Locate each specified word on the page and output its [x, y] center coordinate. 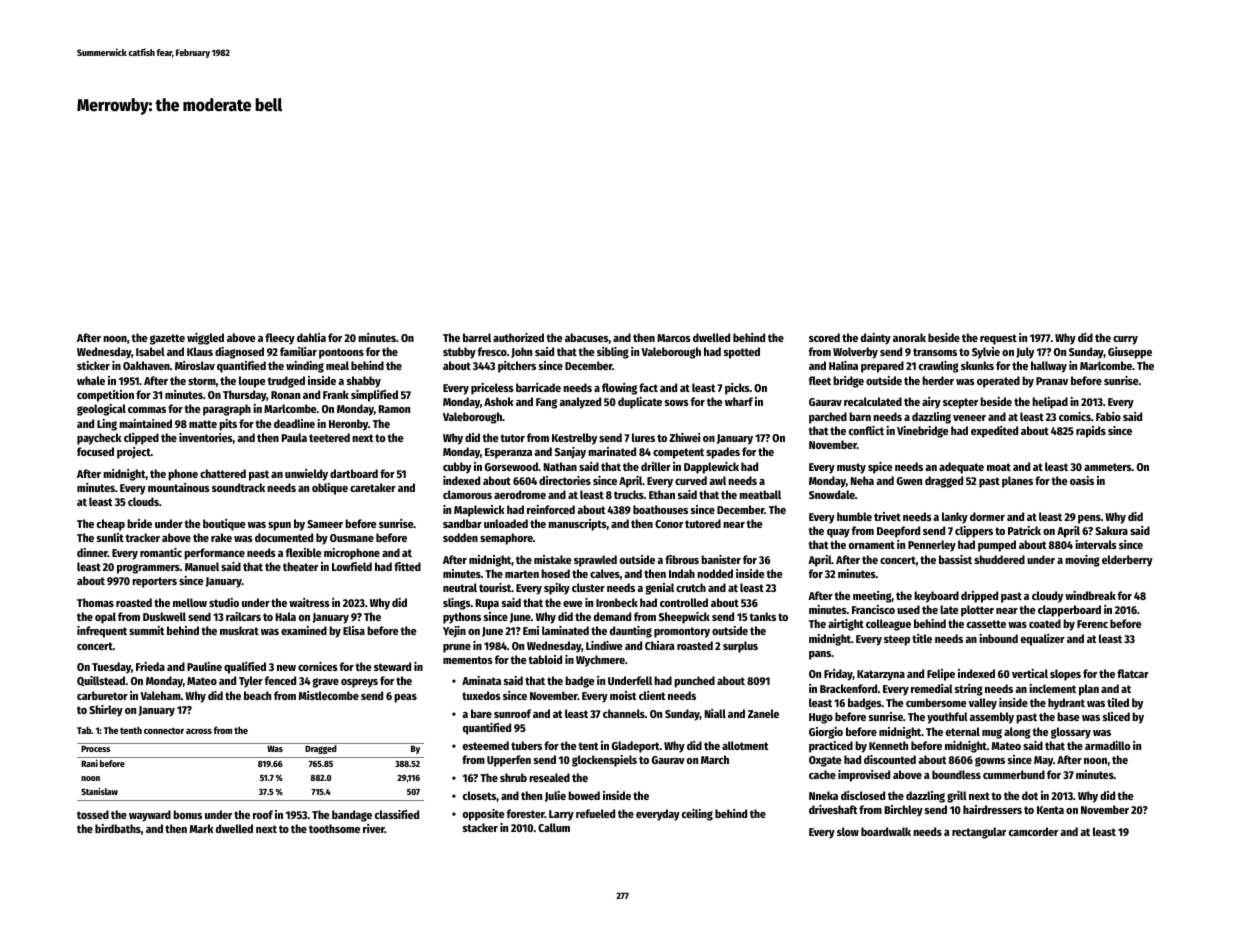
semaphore [506, 539]
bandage [352, 816]
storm [202, 381]
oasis [1082, 480]
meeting [872, 597]
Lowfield [352, 566]
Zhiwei [684, 437]
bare [481, 713]
